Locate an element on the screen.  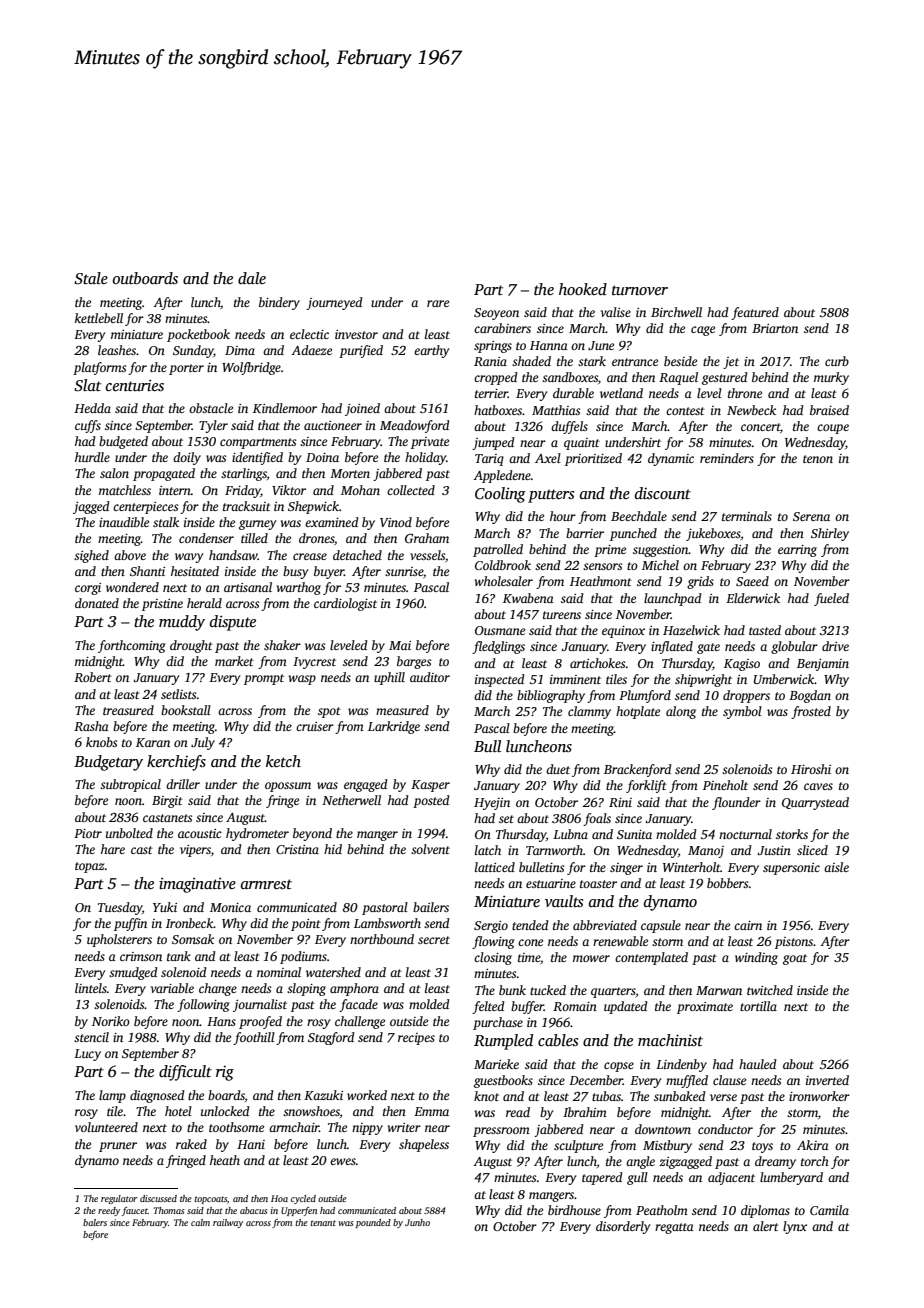
conductor is located at coordinates (725, 1129).
